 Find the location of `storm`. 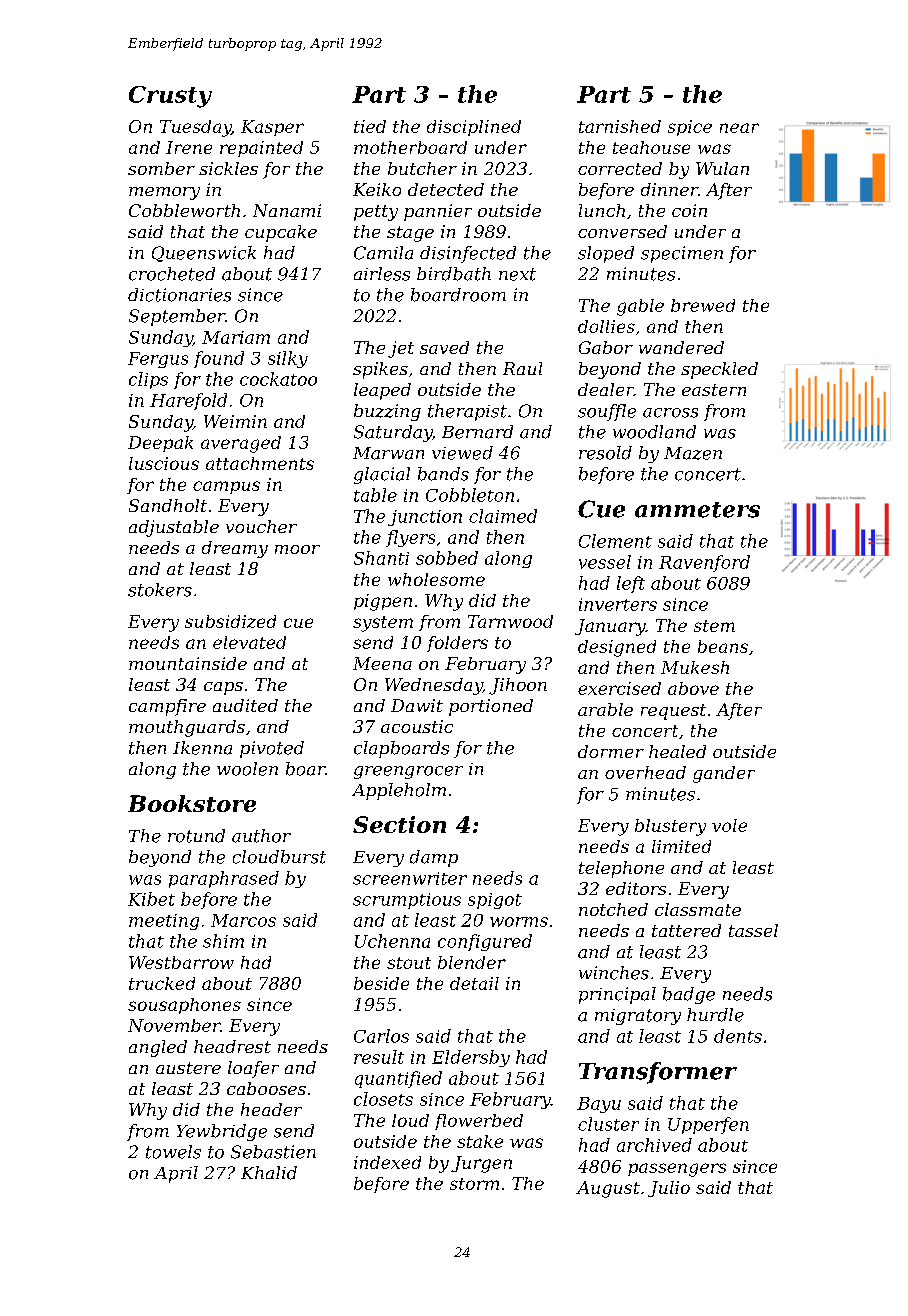

storm is located at coordinates (474, 1184).
